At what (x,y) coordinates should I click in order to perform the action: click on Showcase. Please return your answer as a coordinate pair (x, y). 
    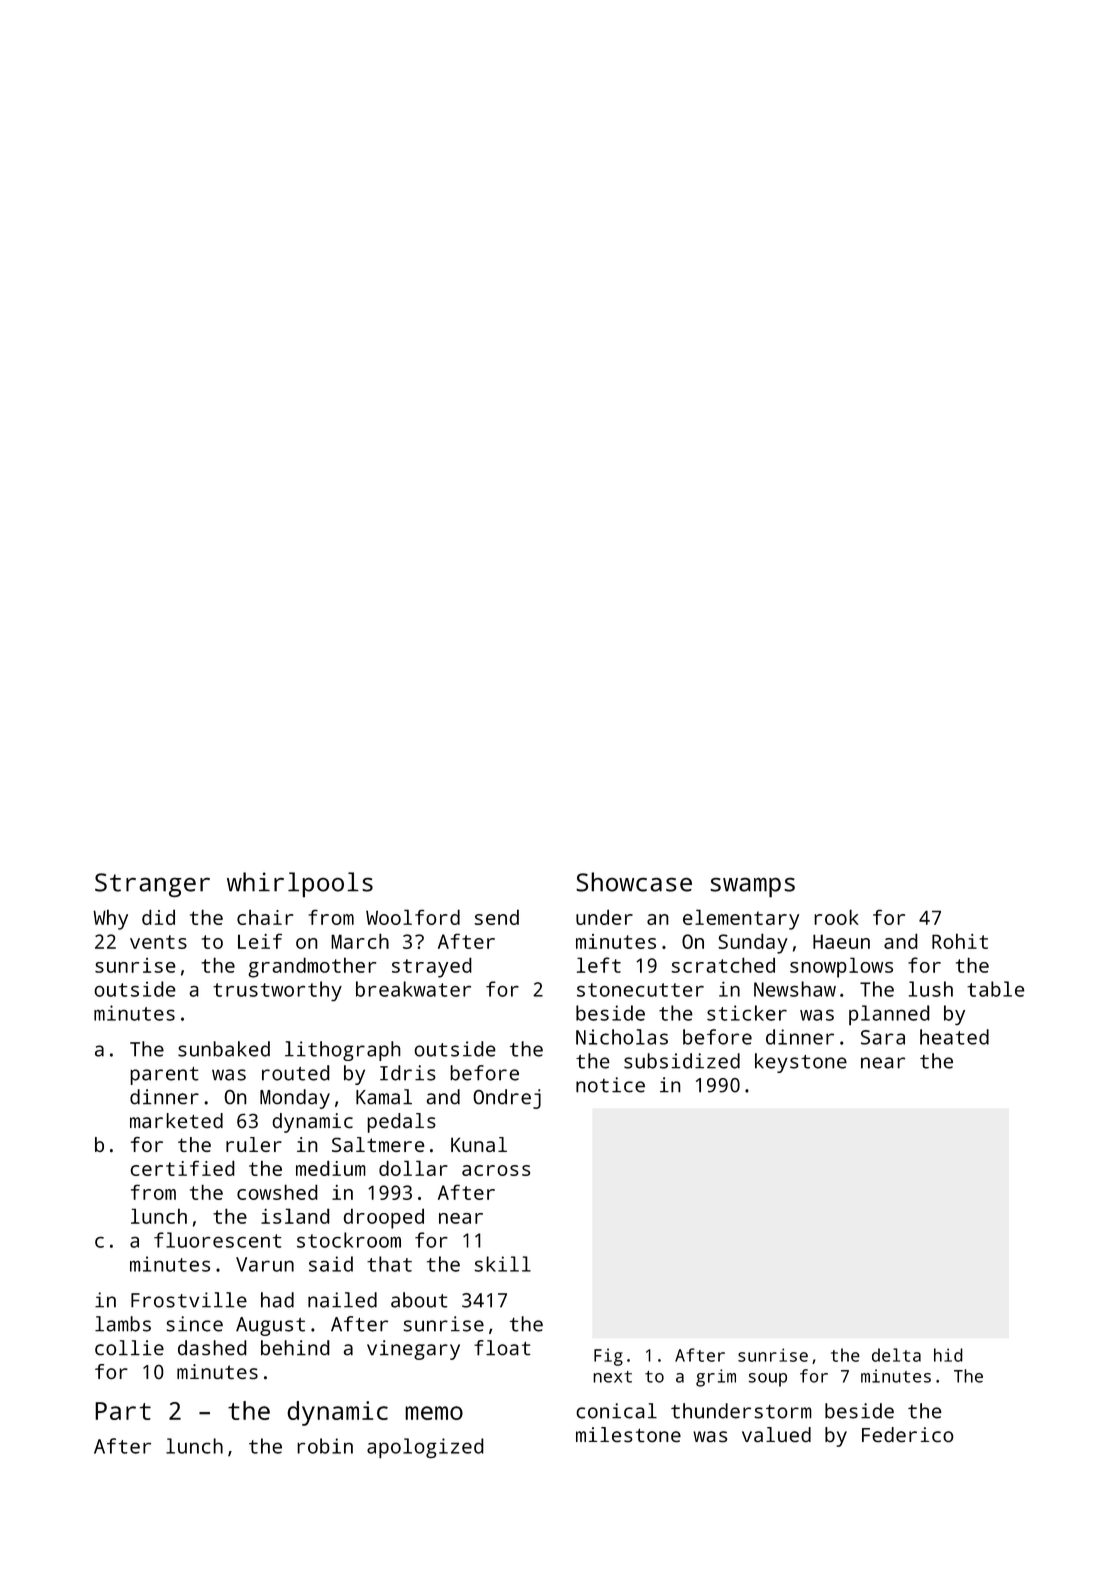
    Looking at the image, I should click on (634, 882).
